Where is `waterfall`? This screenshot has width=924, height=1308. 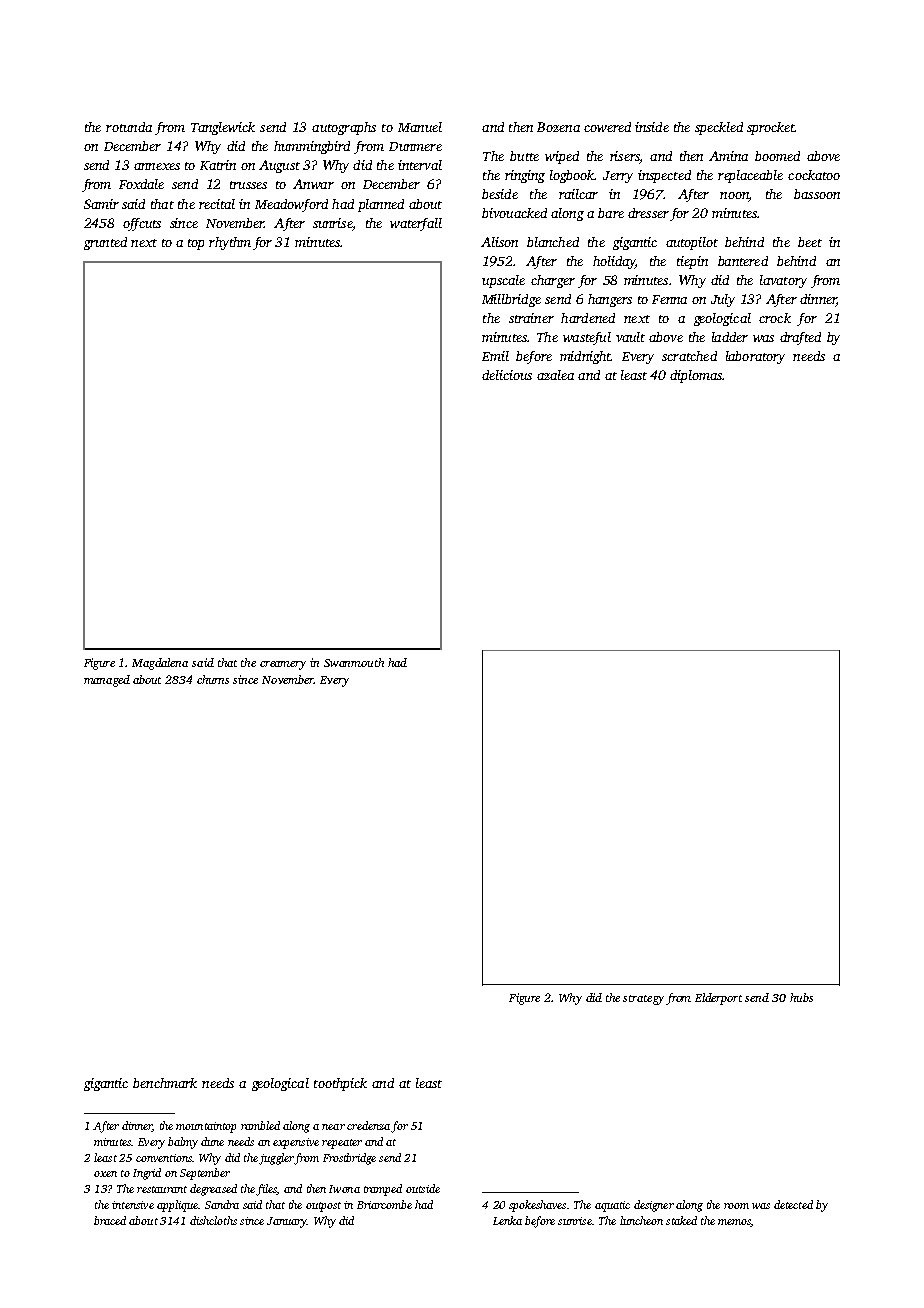
waterfall is located at coordinates (416, 224).
